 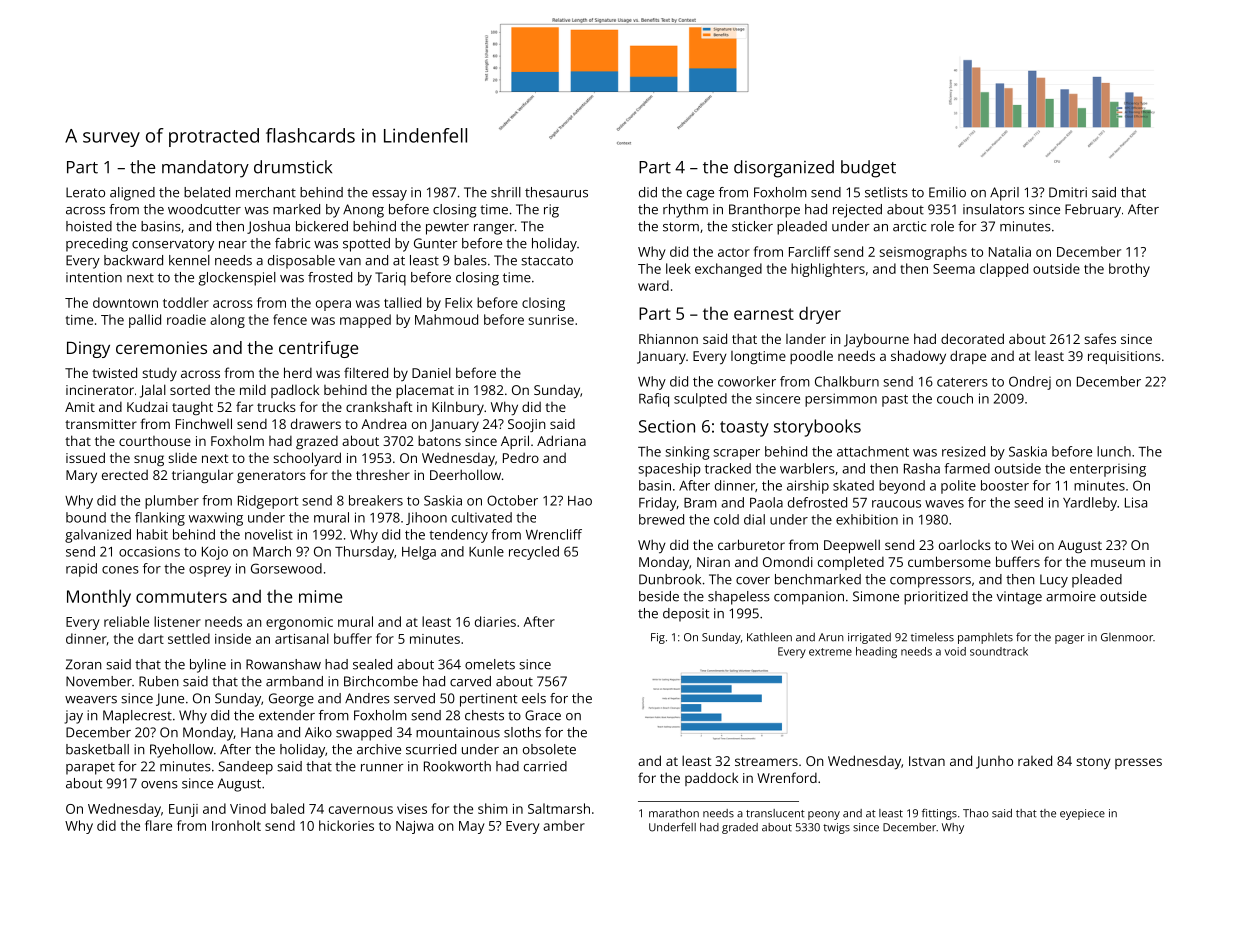 I want to click on flare, so click(x=158, y=825).
